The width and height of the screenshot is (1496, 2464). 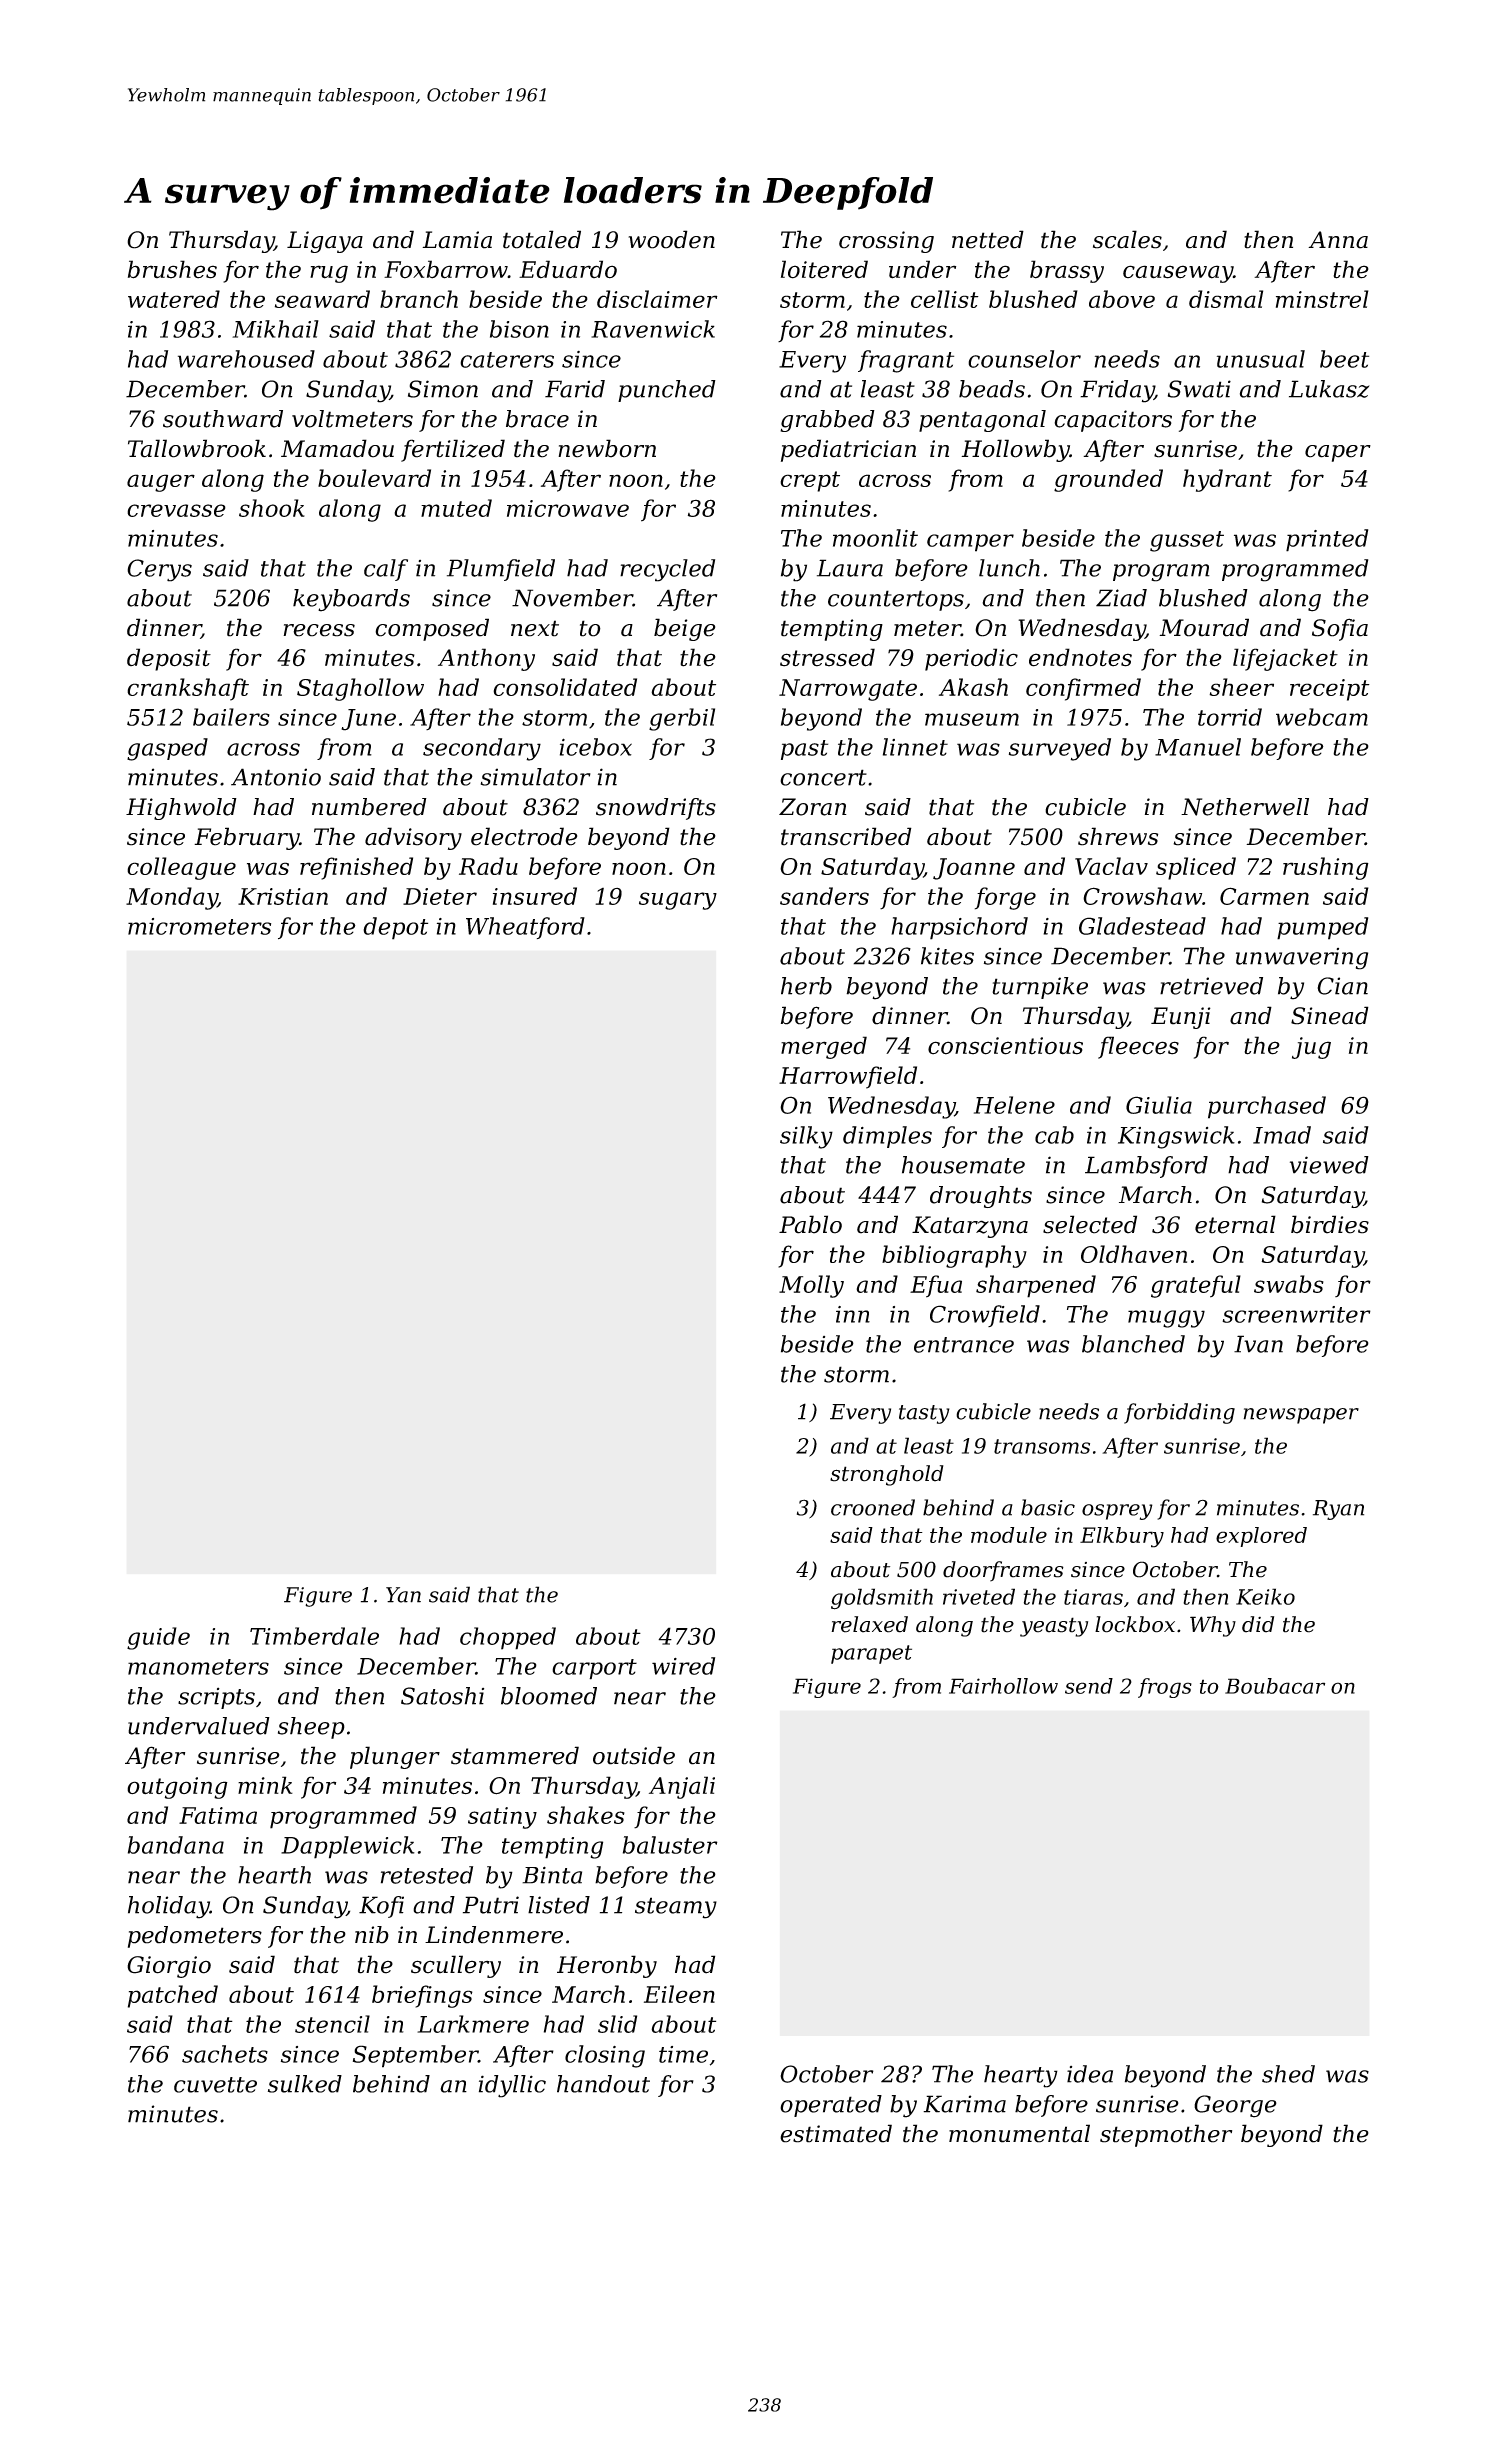 I want to click on Anna, so click(x=1338, y=240).
